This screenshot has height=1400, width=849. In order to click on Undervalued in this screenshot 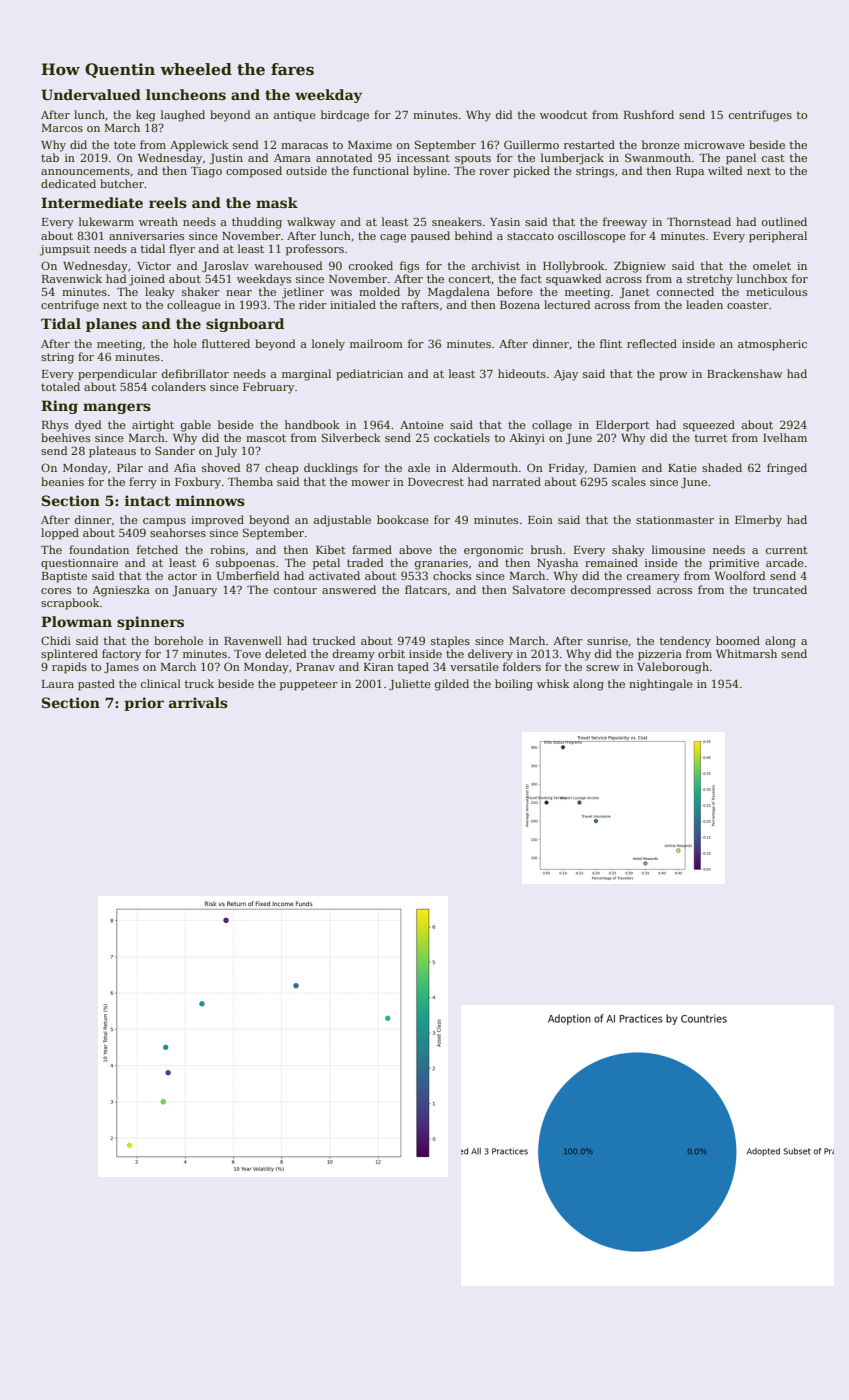, I will do `click(91, 94)`.
